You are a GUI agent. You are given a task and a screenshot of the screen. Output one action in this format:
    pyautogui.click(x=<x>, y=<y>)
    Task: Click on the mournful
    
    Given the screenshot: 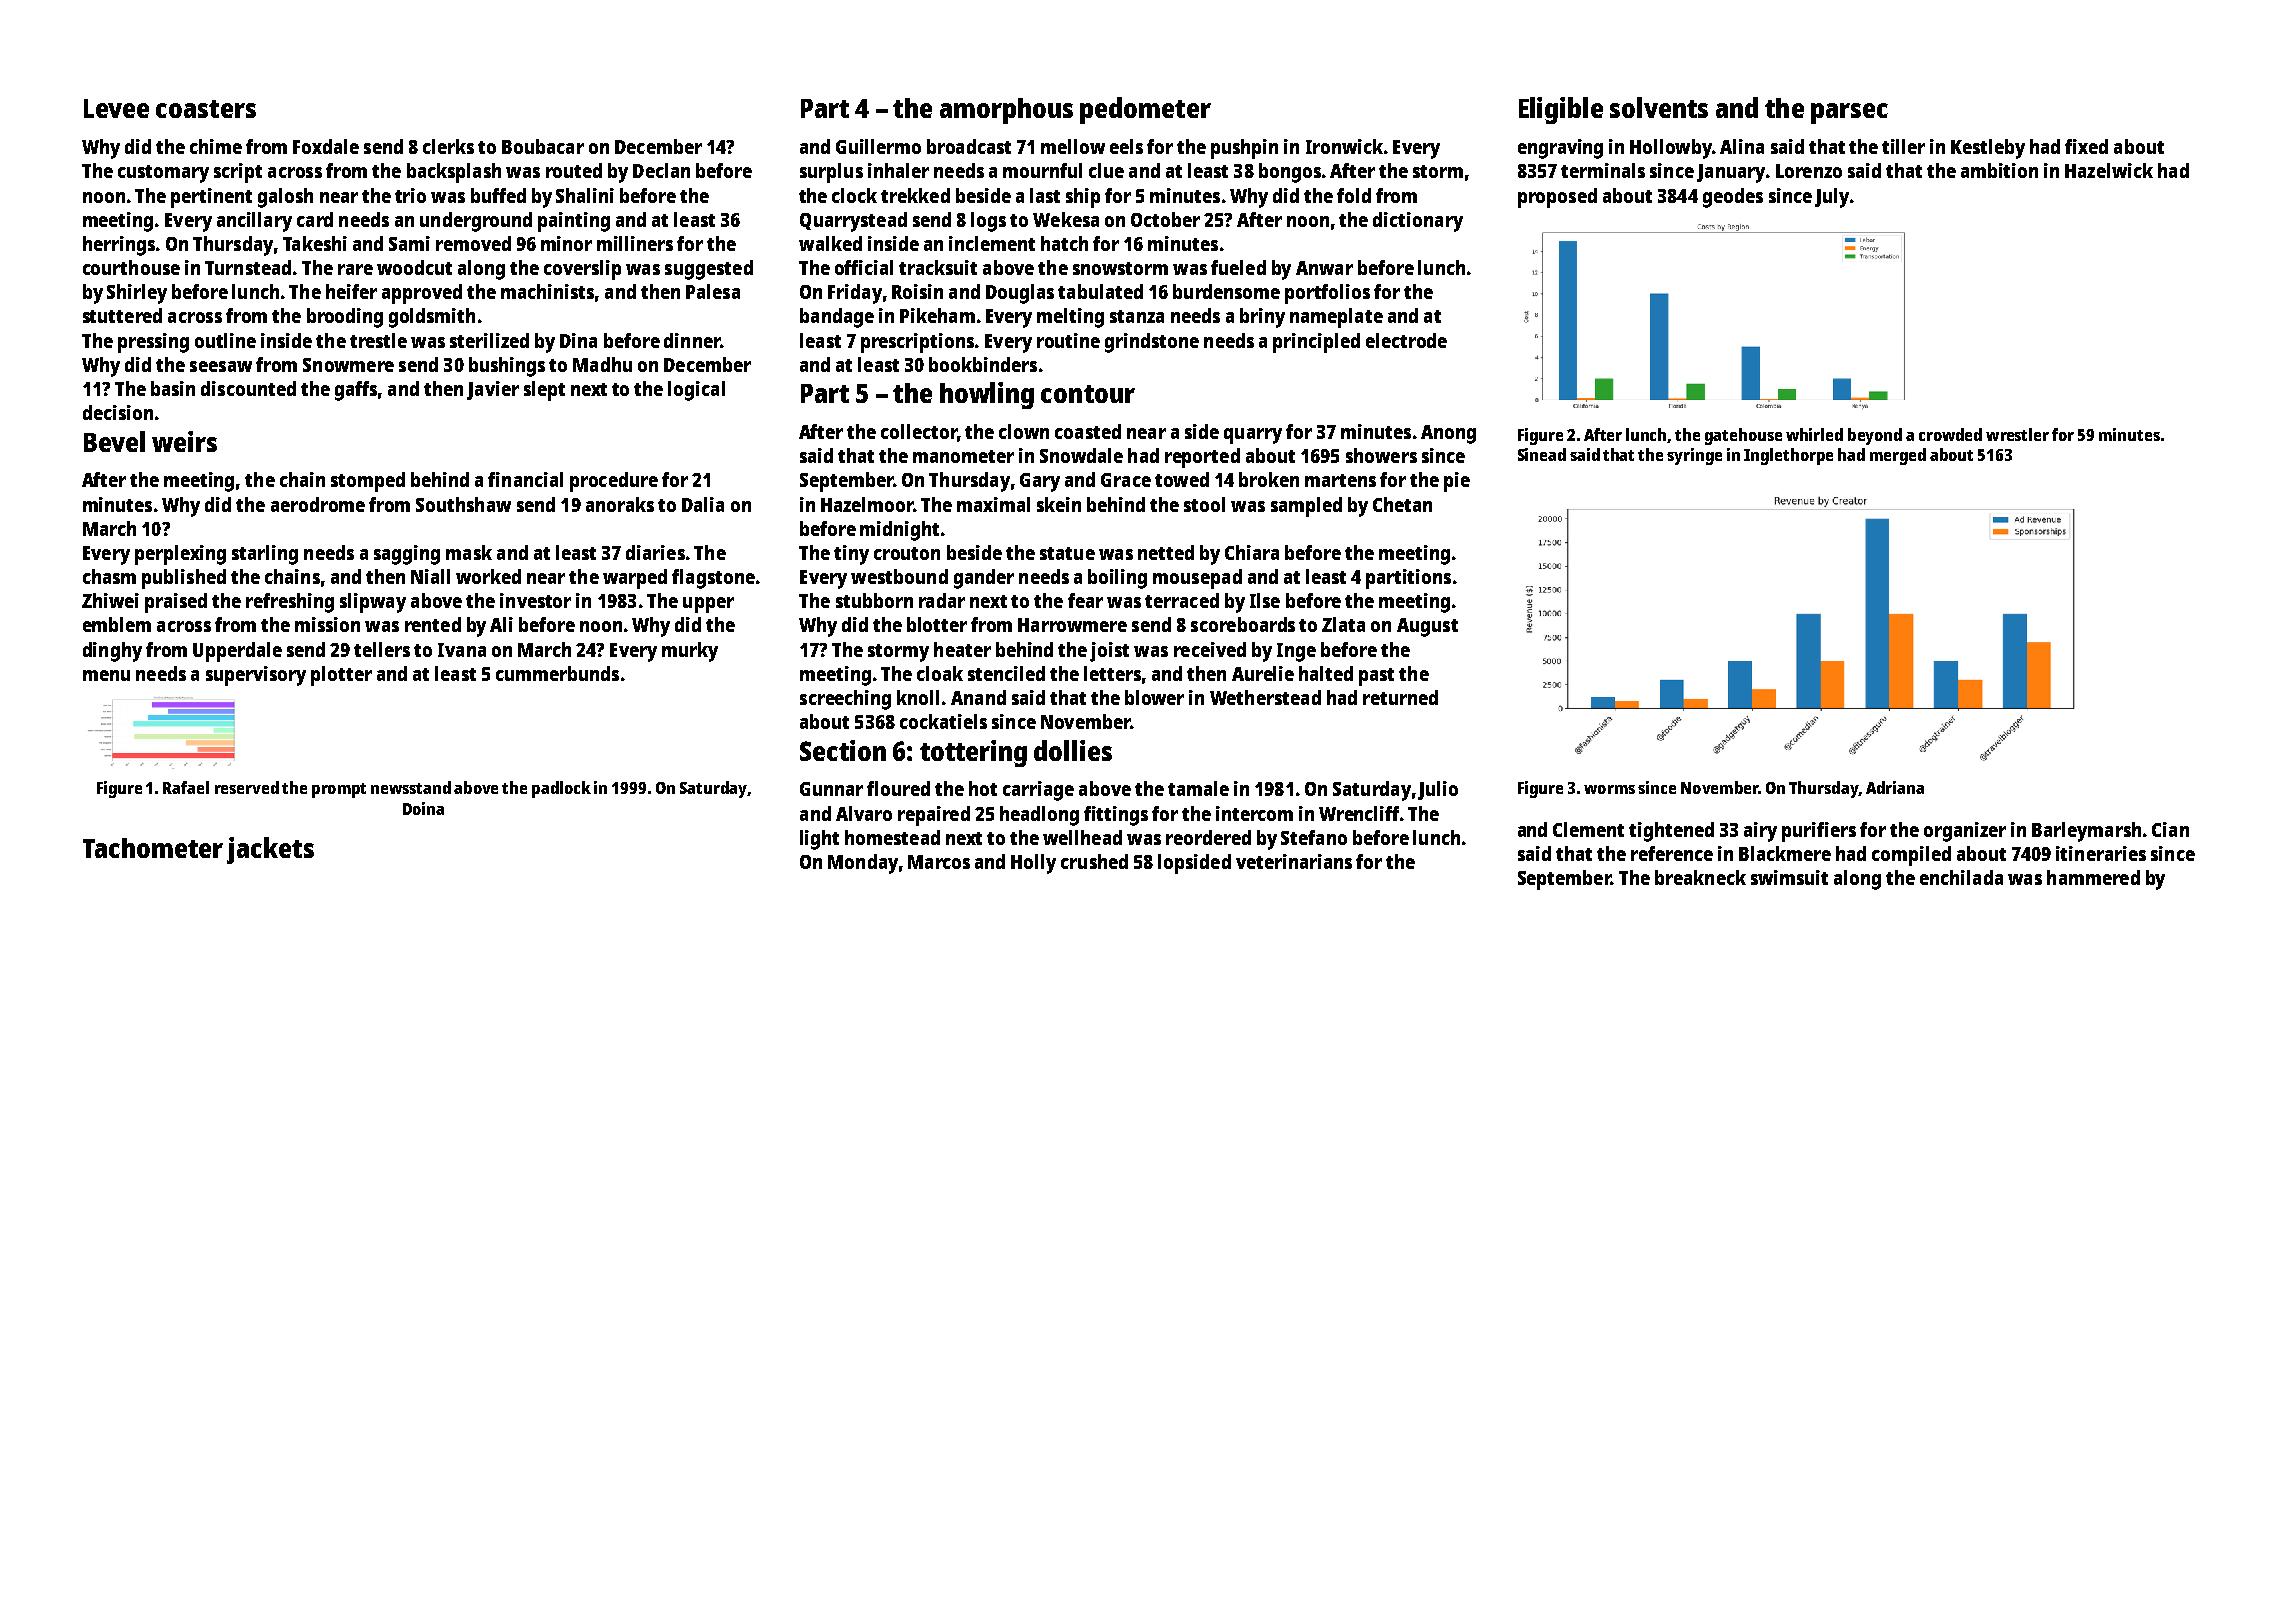 What is the action you would take?
    pyautogui.click(x=1042, y=170)
